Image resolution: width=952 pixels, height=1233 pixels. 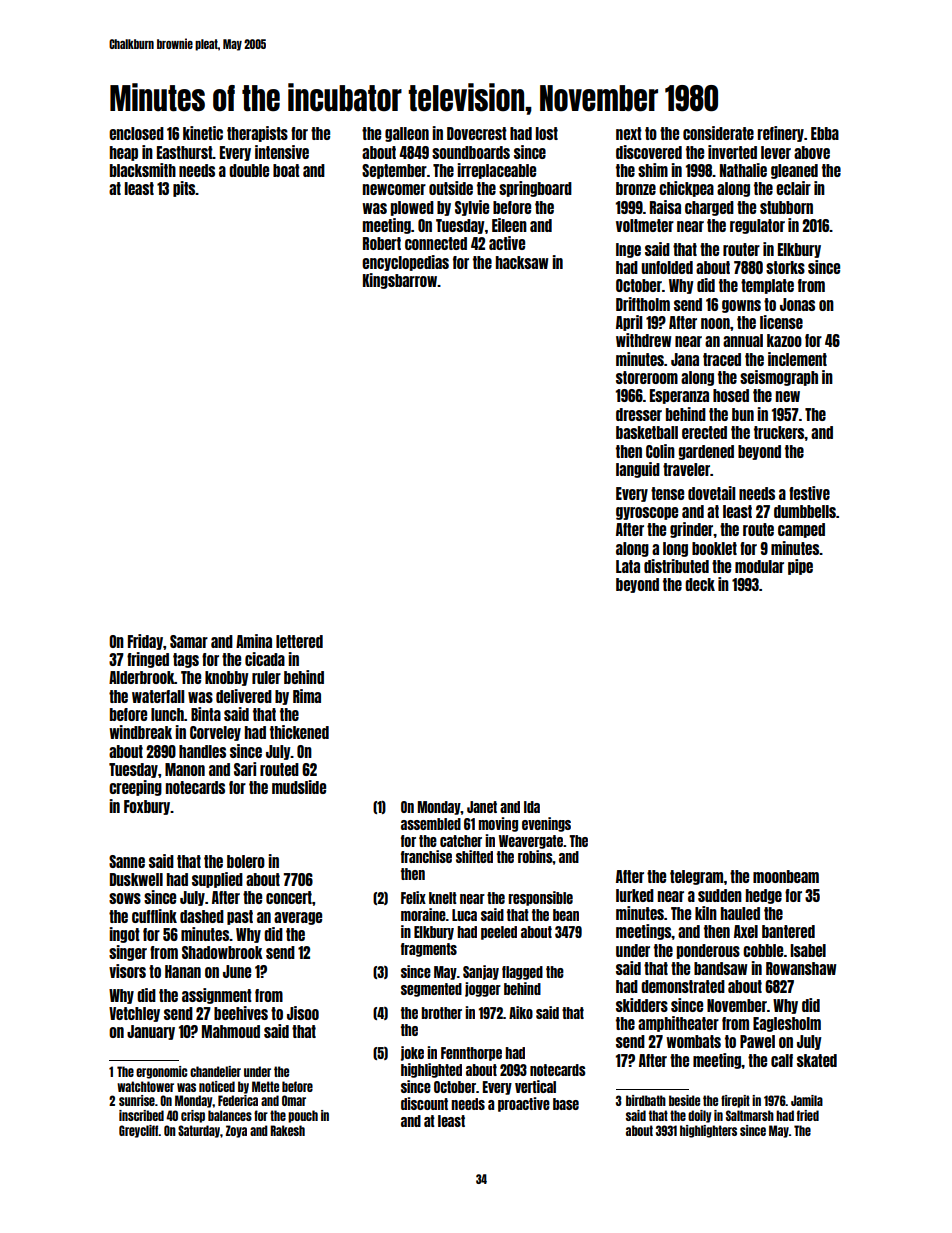 I want to click on therapists, so click(x=257, y=134).
